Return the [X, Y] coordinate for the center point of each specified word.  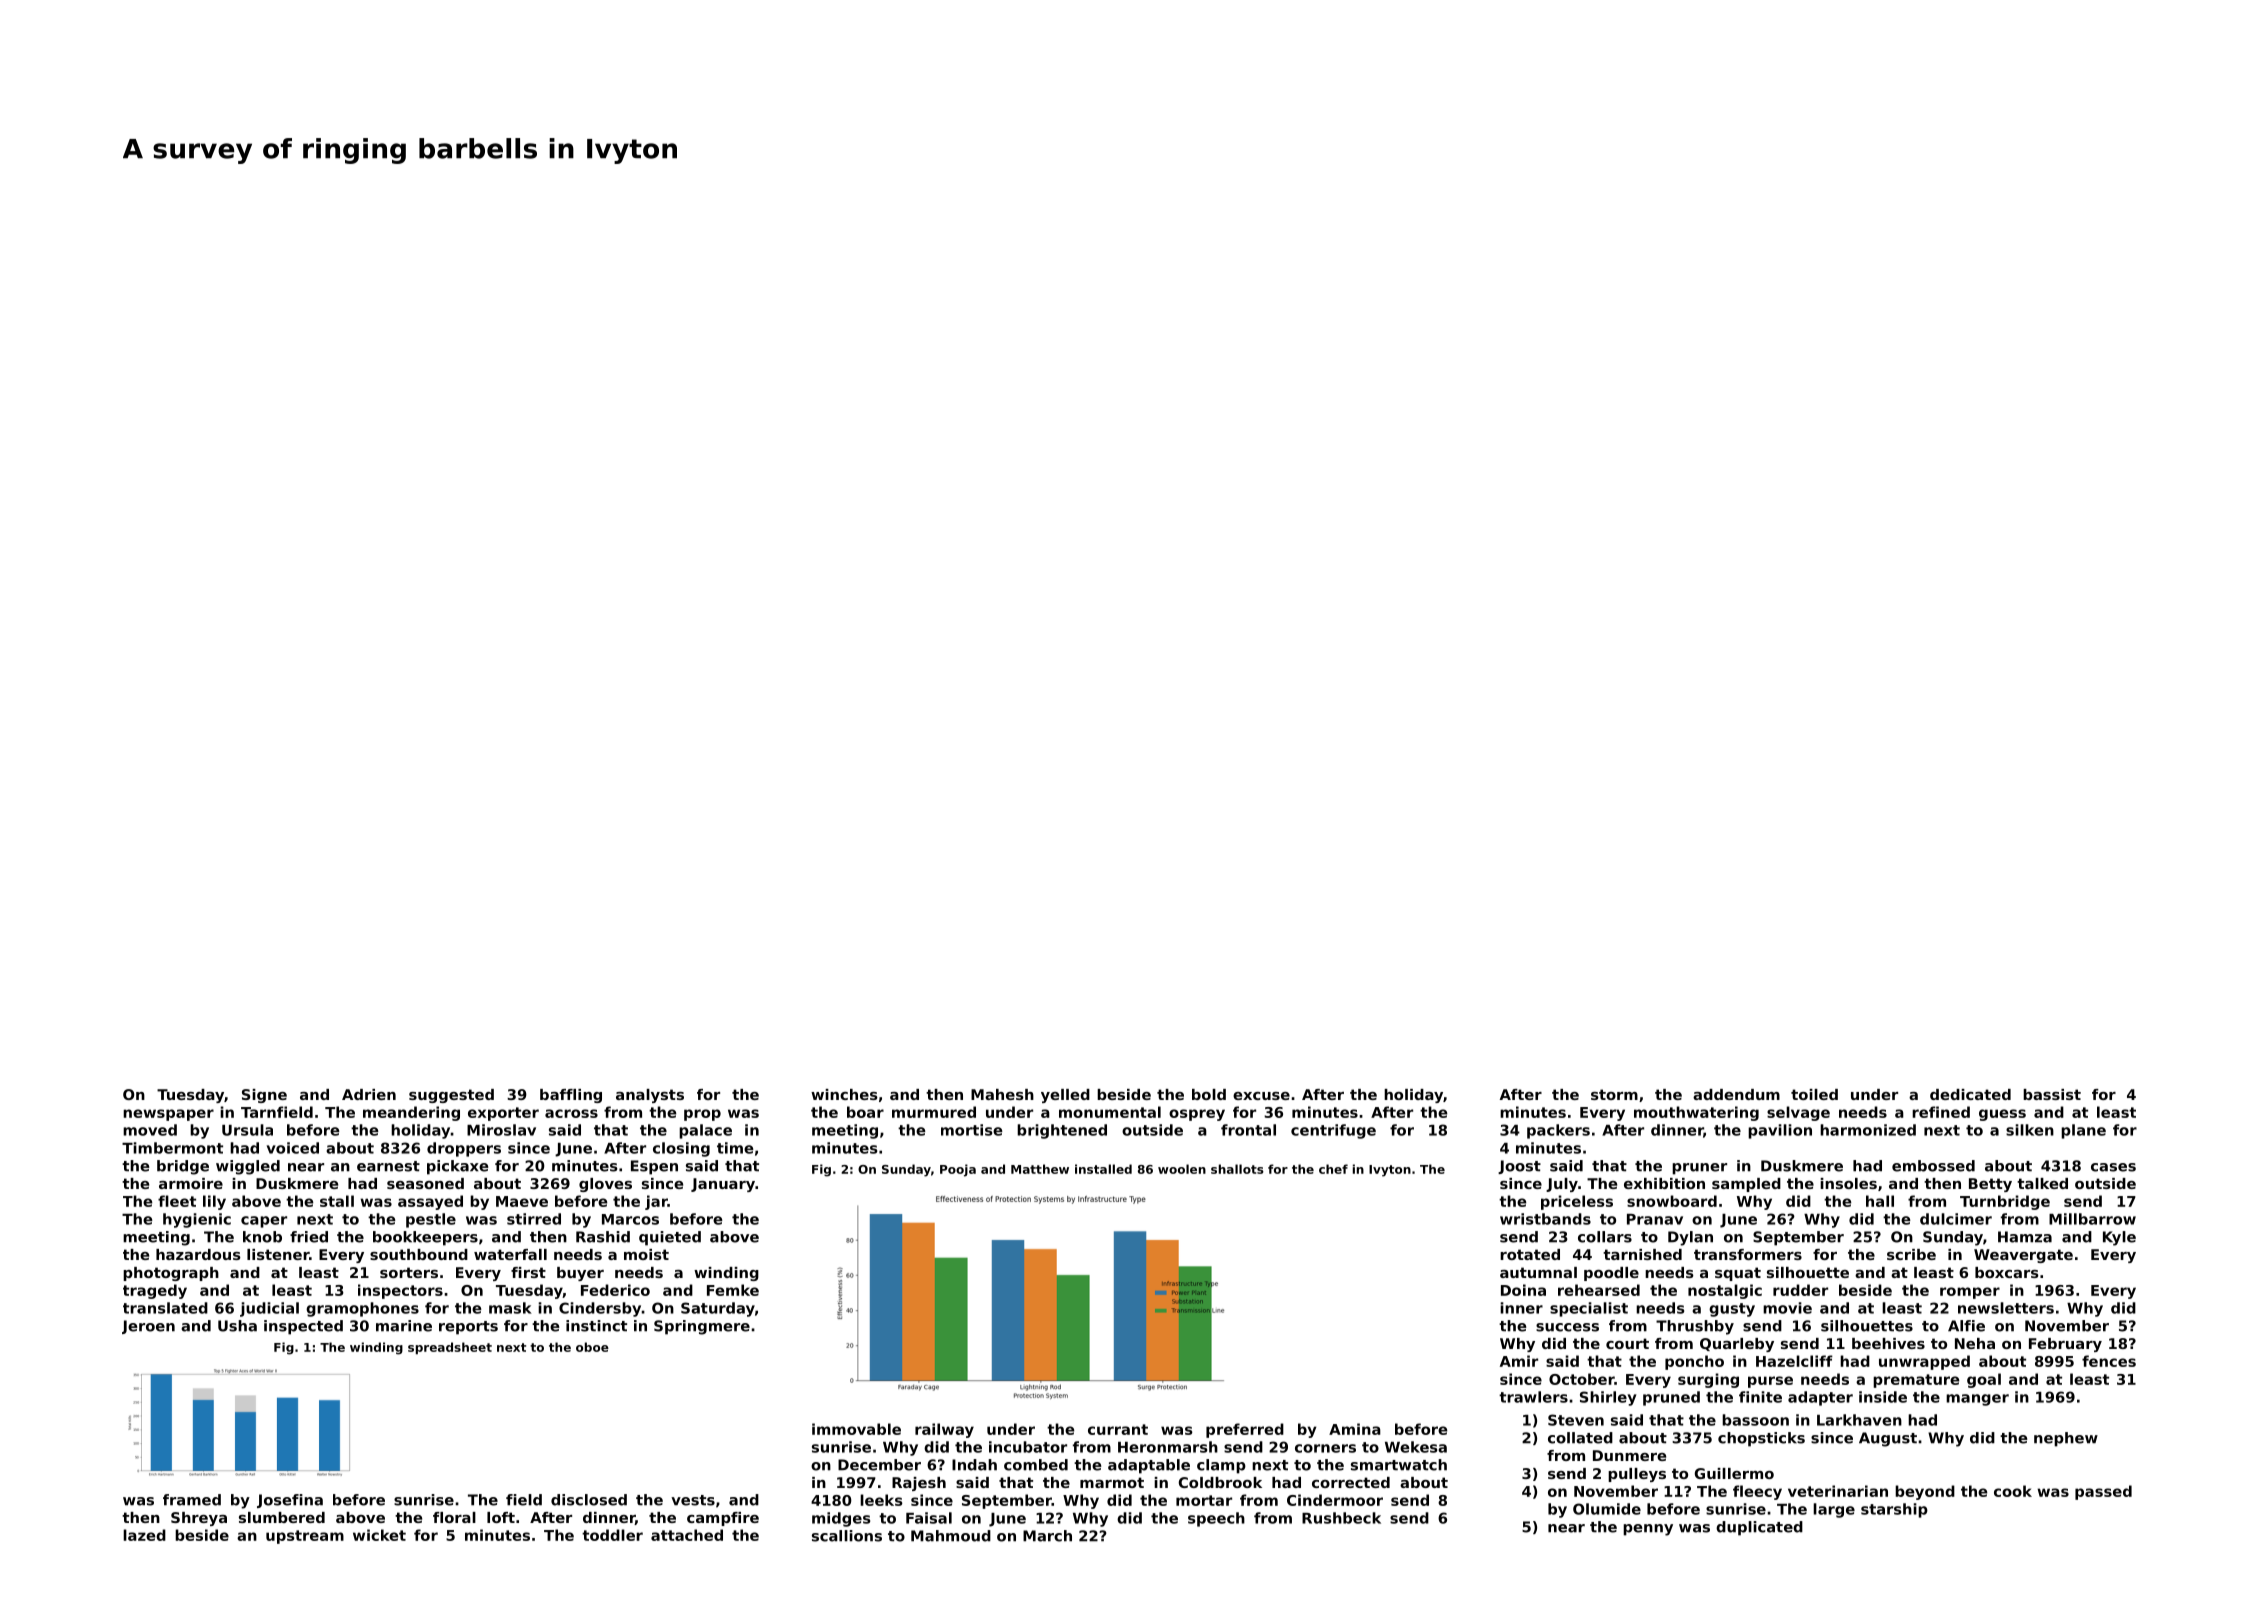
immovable [856, 1429]
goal [1984, 1380]
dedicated [1970, 1094]
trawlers [1533, 1397]
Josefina [290, 1501]
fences [2109, 1361]
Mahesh [1002, 1094]
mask [510, 1308]
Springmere [702, 1327]
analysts [650, 1096]
